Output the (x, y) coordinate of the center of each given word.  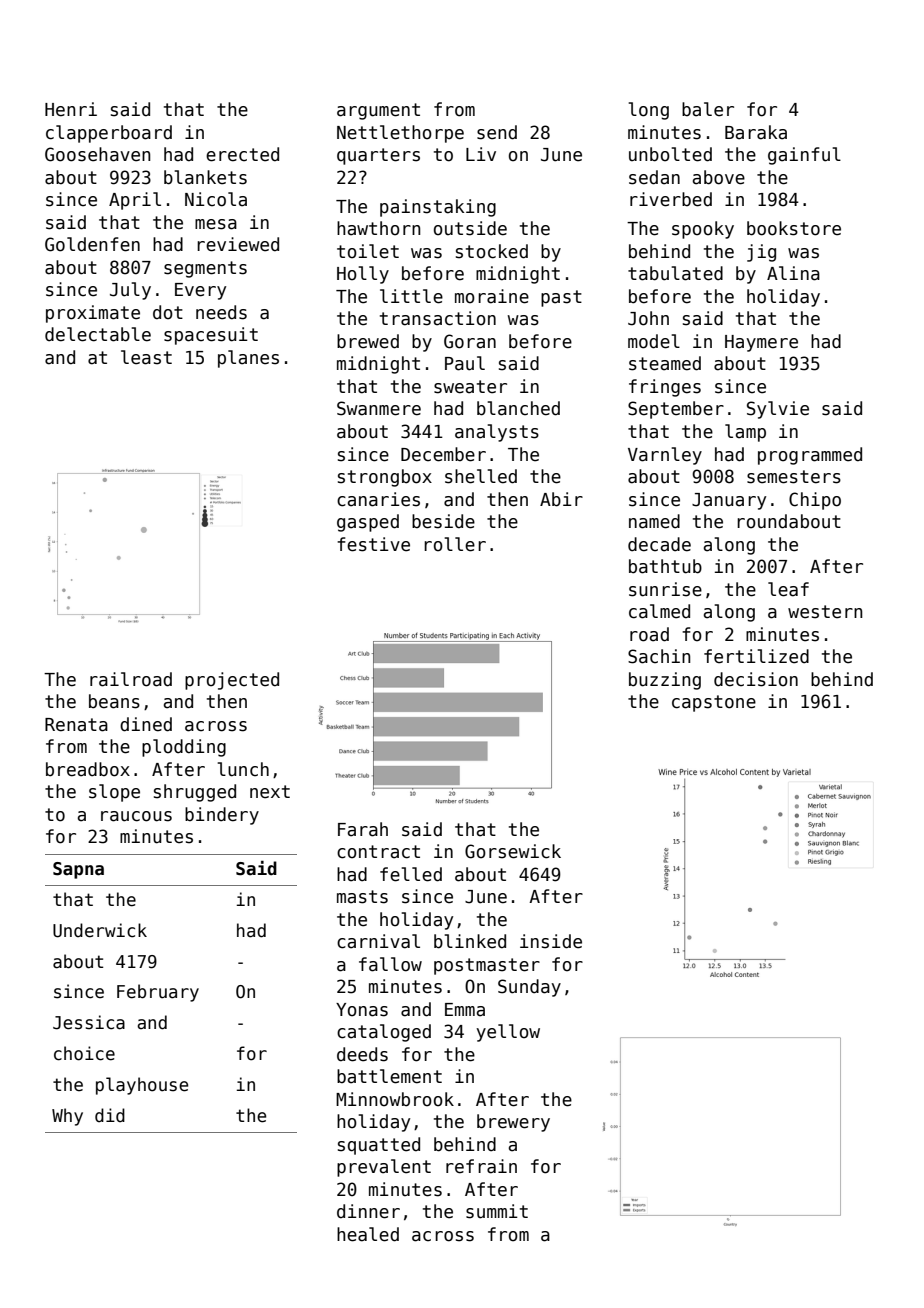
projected (232, 681)
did (110, 1115)
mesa (216, 224)
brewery (513, 1123)
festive (373, 544)
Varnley (665, 456)
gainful (804, 156)
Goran (470, 341)
